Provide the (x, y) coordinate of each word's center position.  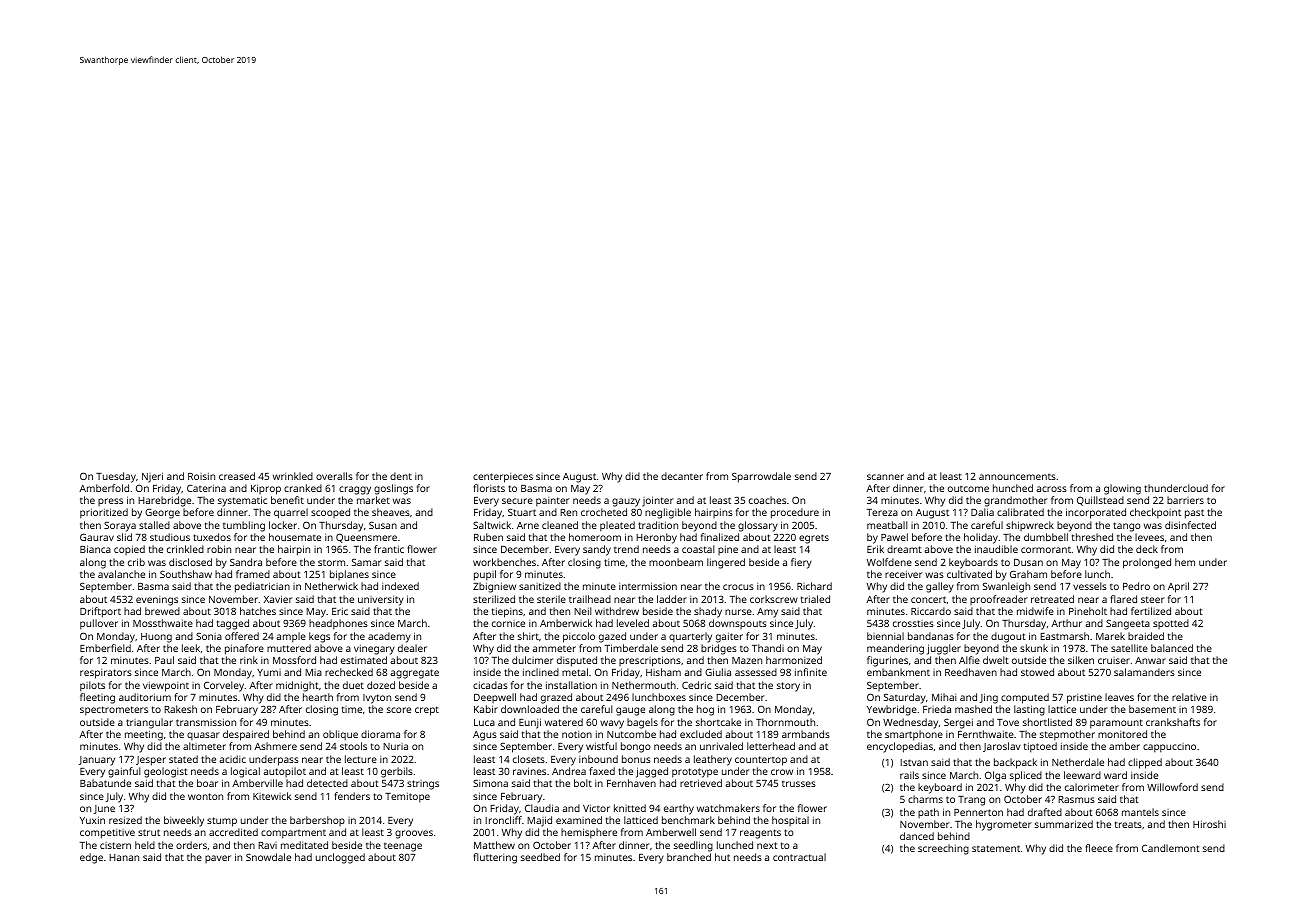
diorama (380, 734)
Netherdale (1078, 762)
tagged (233, 624)
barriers (1185, 500)
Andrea (569, 771)
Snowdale (268, 857)
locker (283, 525)
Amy (767, 613)
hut (722, 857)
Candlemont (1171, 848)
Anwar (1150, 660)
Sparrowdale (761, 477)
